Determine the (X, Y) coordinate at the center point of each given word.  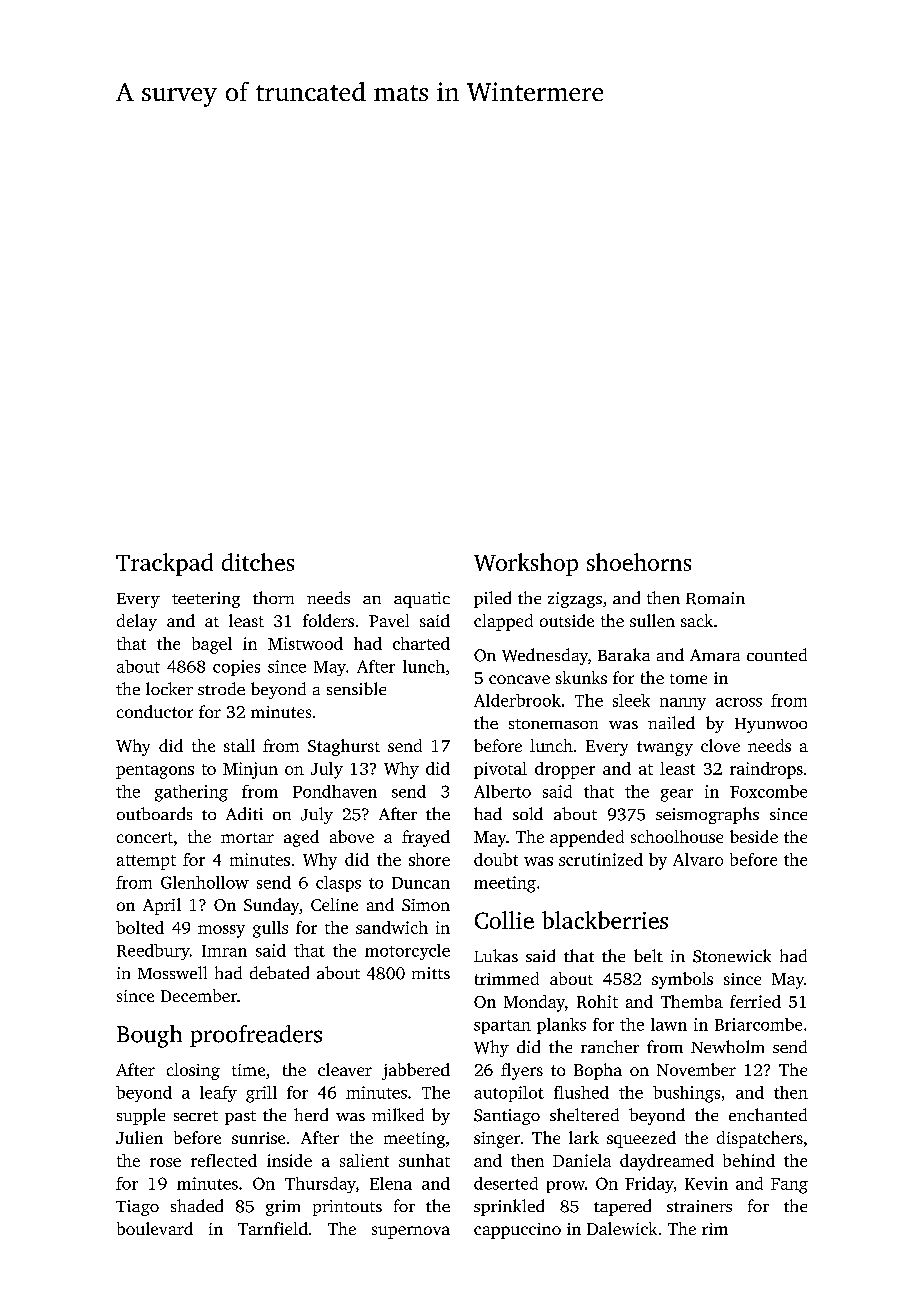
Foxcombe (768, 791)
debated (279, 972)
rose (165, 1162)
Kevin (706, 1183)
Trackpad (164, 564)
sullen (652, 620)
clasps (338, 884)
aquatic (422, 600)
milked (398, 1114)
